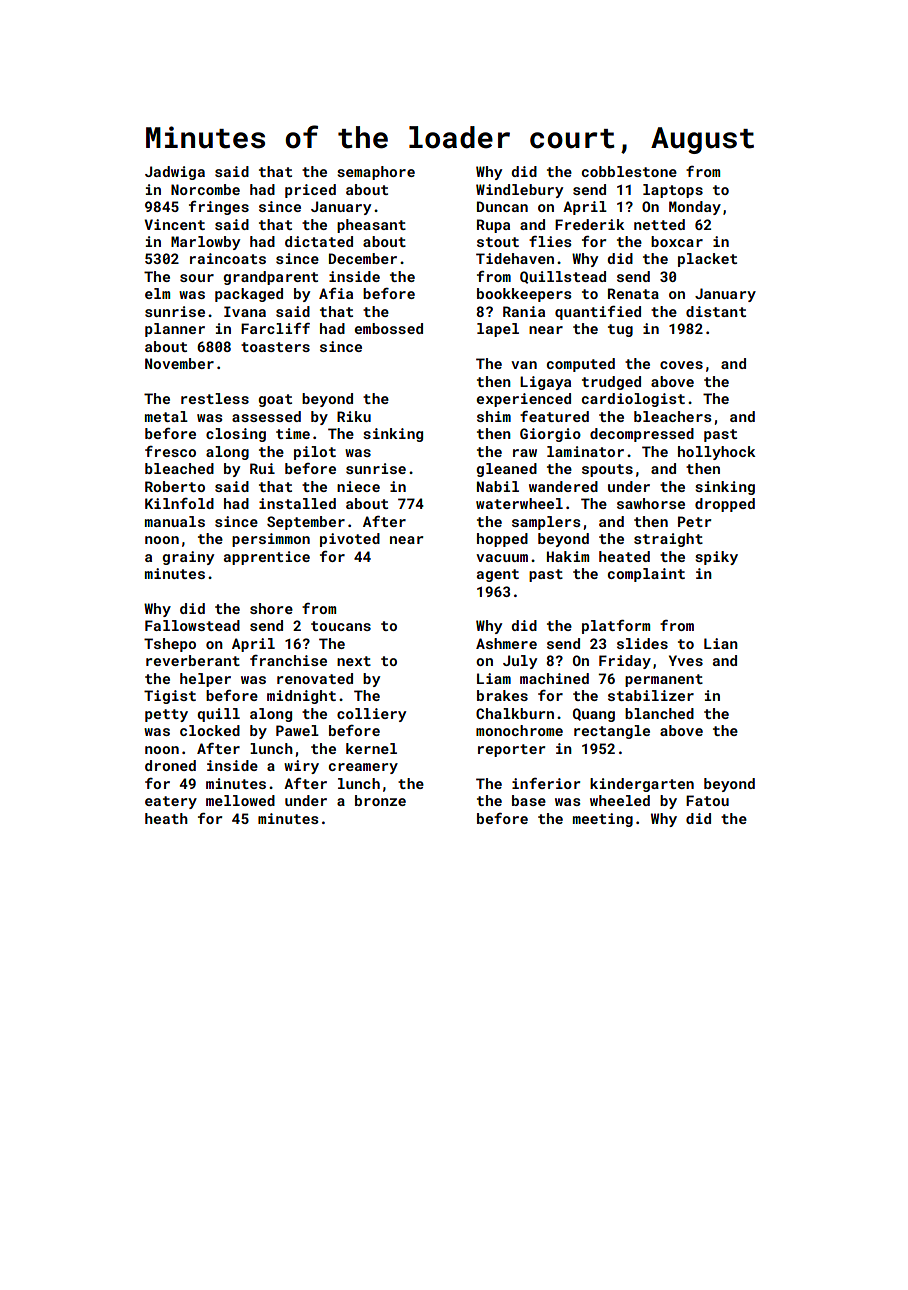 This page has width=908, height=1290. I want to click on semaphore, so click(376, 173).
